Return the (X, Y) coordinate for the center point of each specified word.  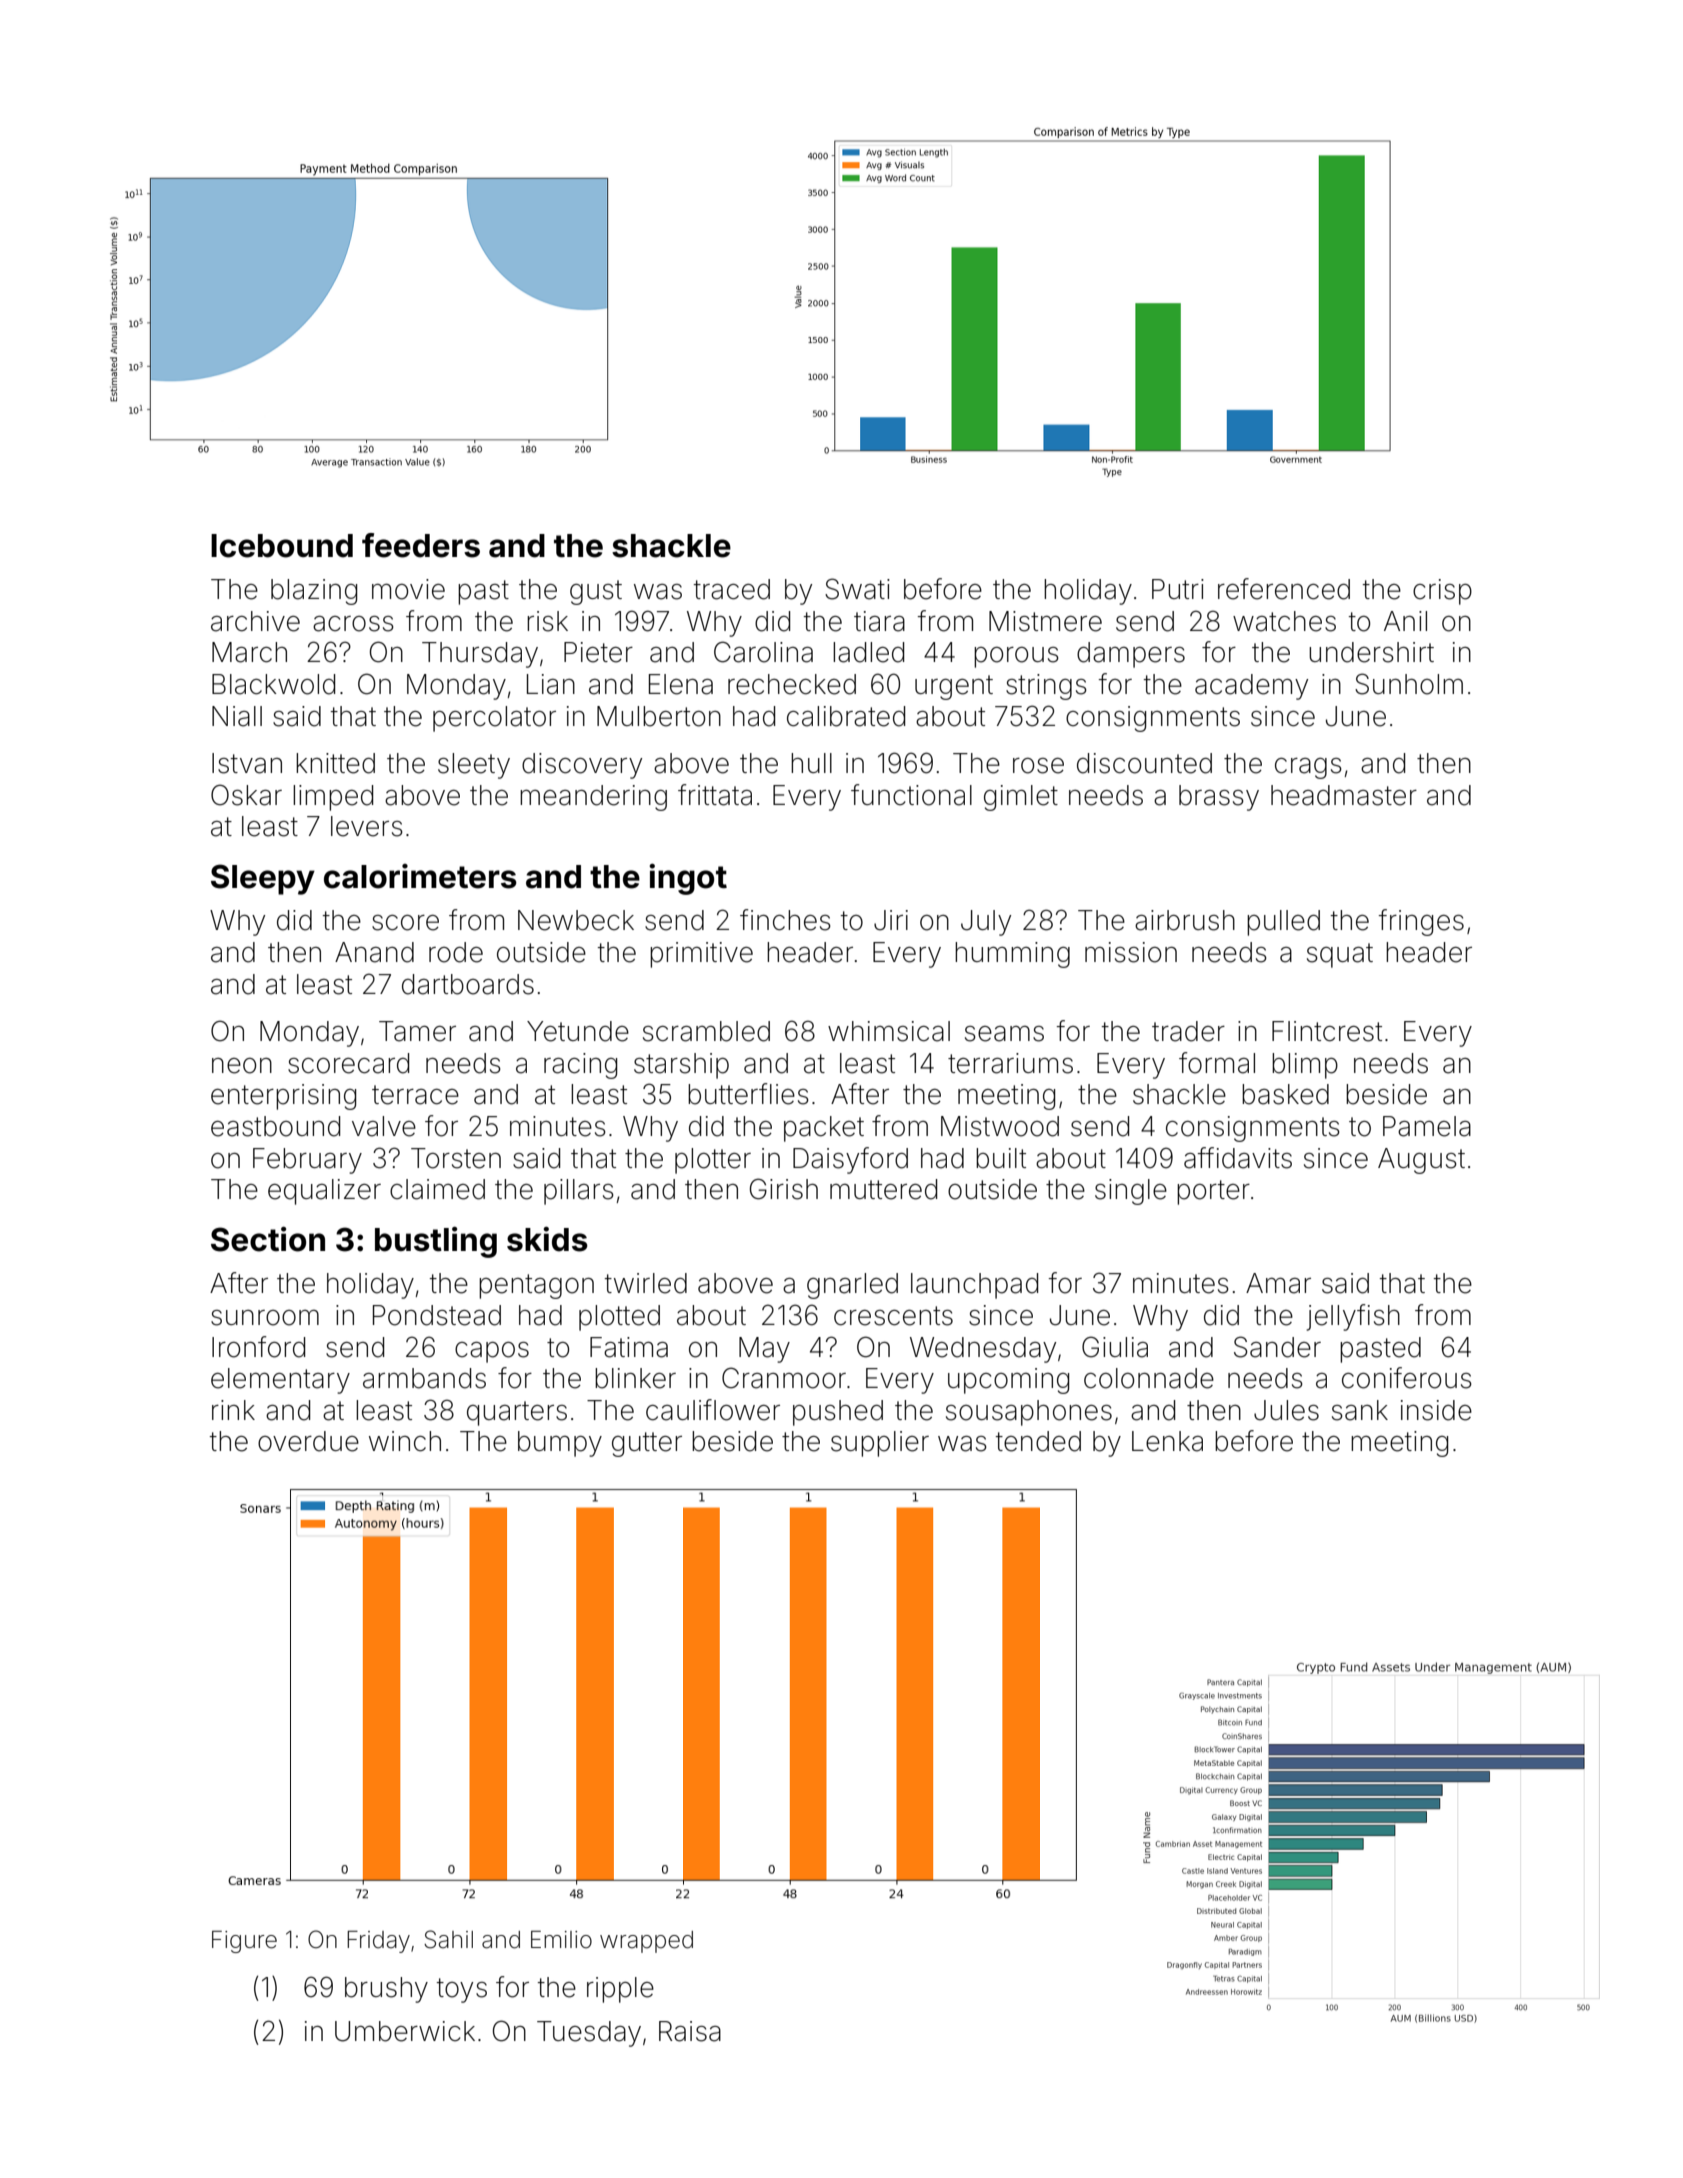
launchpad (974, 1286)
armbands (424, 1378)
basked (1285, 1094)
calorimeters (420, 876)
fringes (1421, 922)
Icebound (282, 546)
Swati (857, 589)
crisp (1442, 592)
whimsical (889, 1031)
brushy (386, 1990)
